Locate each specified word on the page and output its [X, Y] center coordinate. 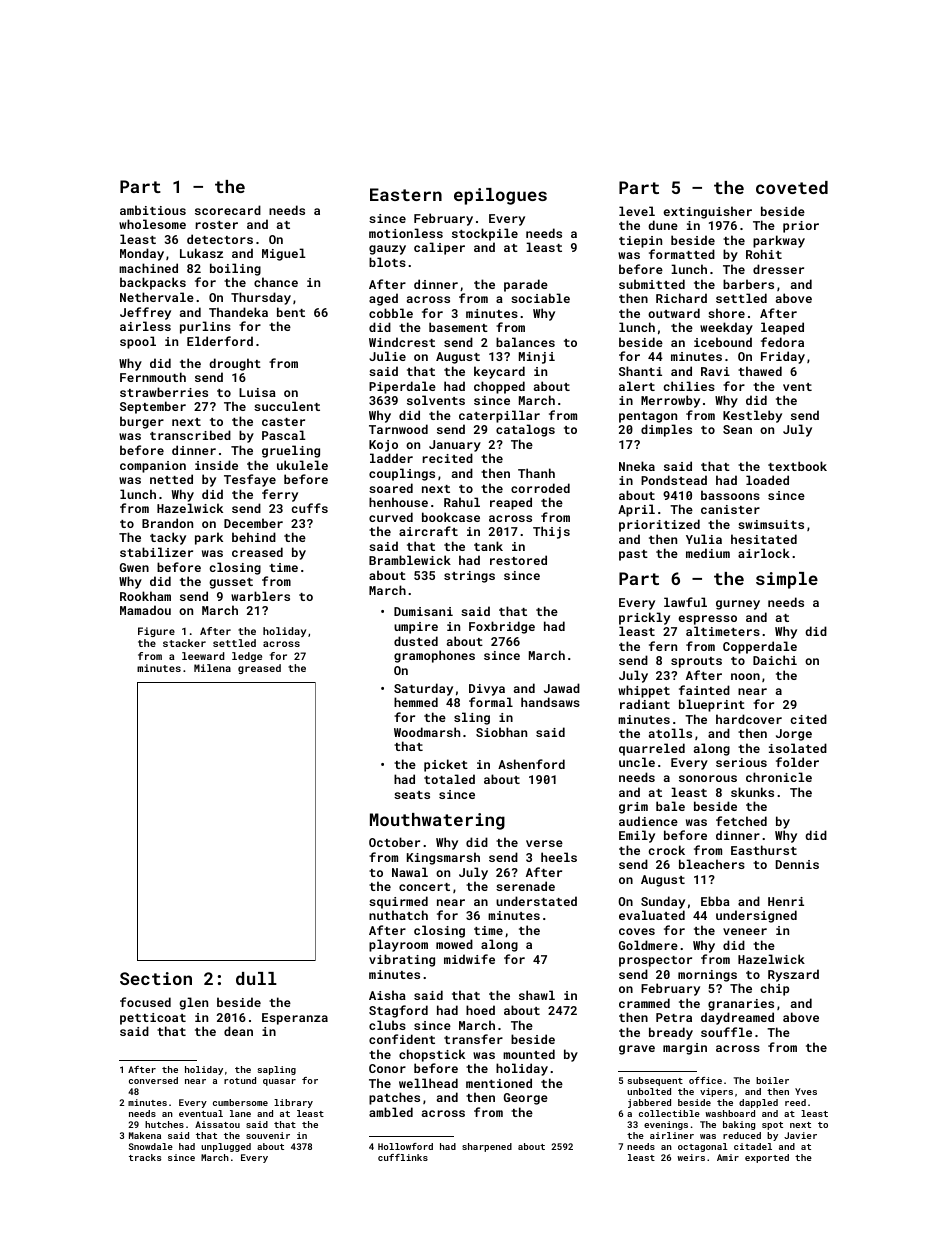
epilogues [500, 196]
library [293, 1103]
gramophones [434, 656]
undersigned [756, 916]
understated [536, 901]
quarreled [652, 749]
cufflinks [403, 1157]
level [637, 211]
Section [156, 978]
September [153, 407]
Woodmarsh [427, 732]
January [455, 446]
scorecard [228, 210]
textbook [797, 466]
